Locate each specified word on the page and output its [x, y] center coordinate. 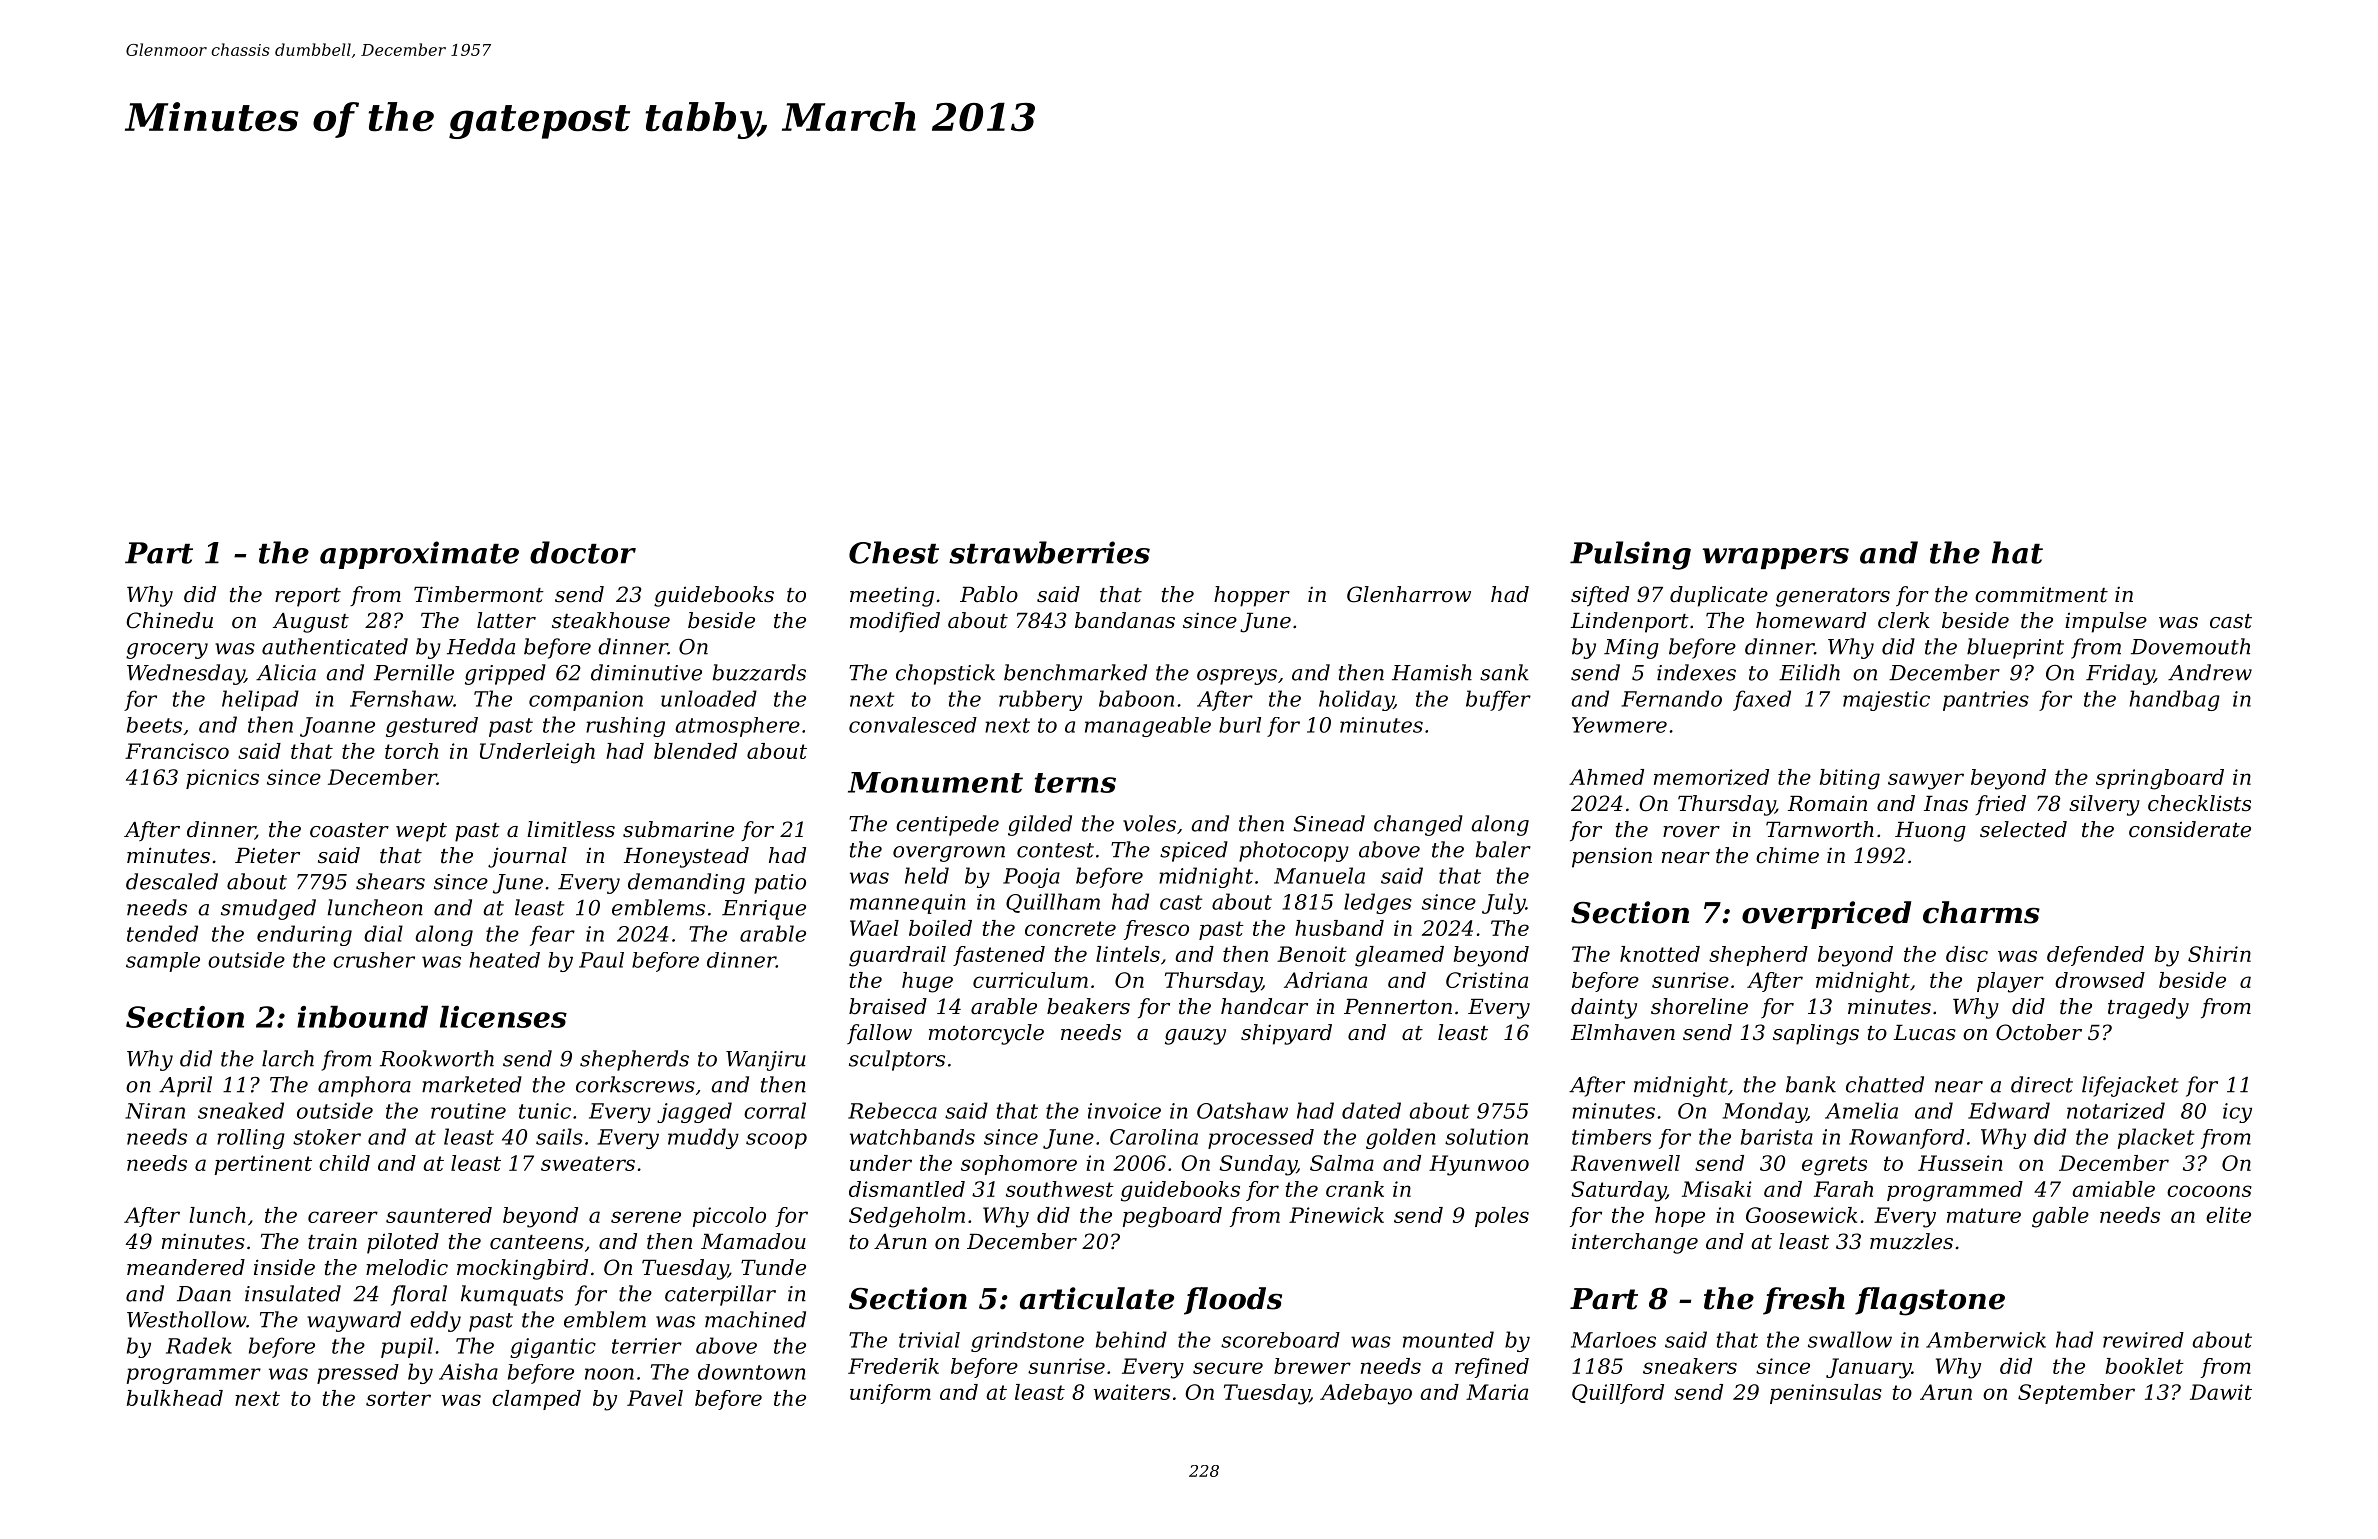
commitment [2041, 594]
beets [154, 725]
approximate [419, 555]
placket [2156, 1138]
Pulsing [1630, 555]
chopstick [945, 674]
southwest [1060, 1189]
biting [1850, 779]
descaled [172, 881]
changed [1418, 825]
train [332, 1241]
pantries [1986, 701]
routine [468, 1111]
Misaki [1717, 1189]
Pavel [655, 1398]
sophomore [1019, 1165]
